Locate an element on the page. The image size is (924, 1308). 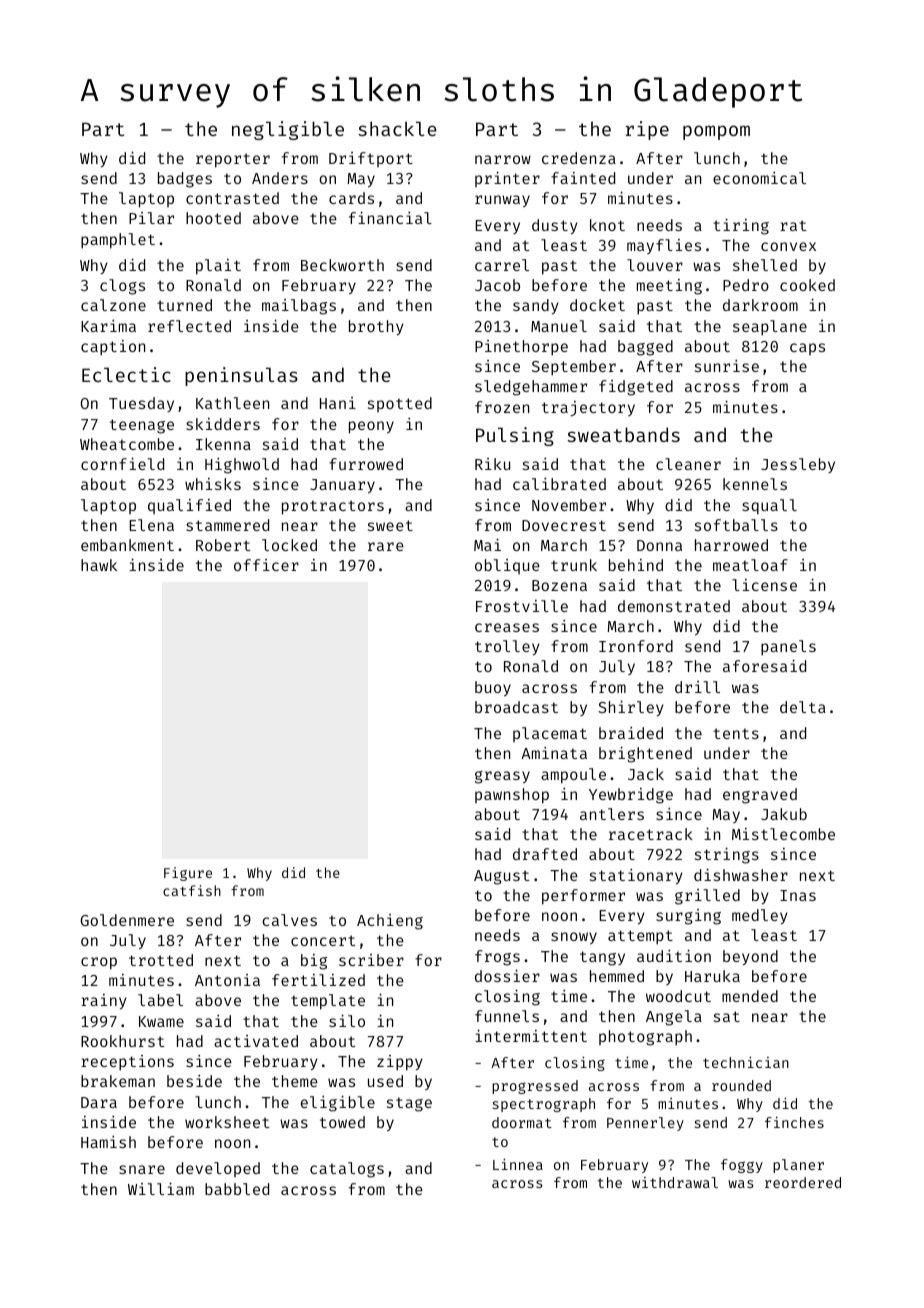
officer is located at coordinates (266, 565).
